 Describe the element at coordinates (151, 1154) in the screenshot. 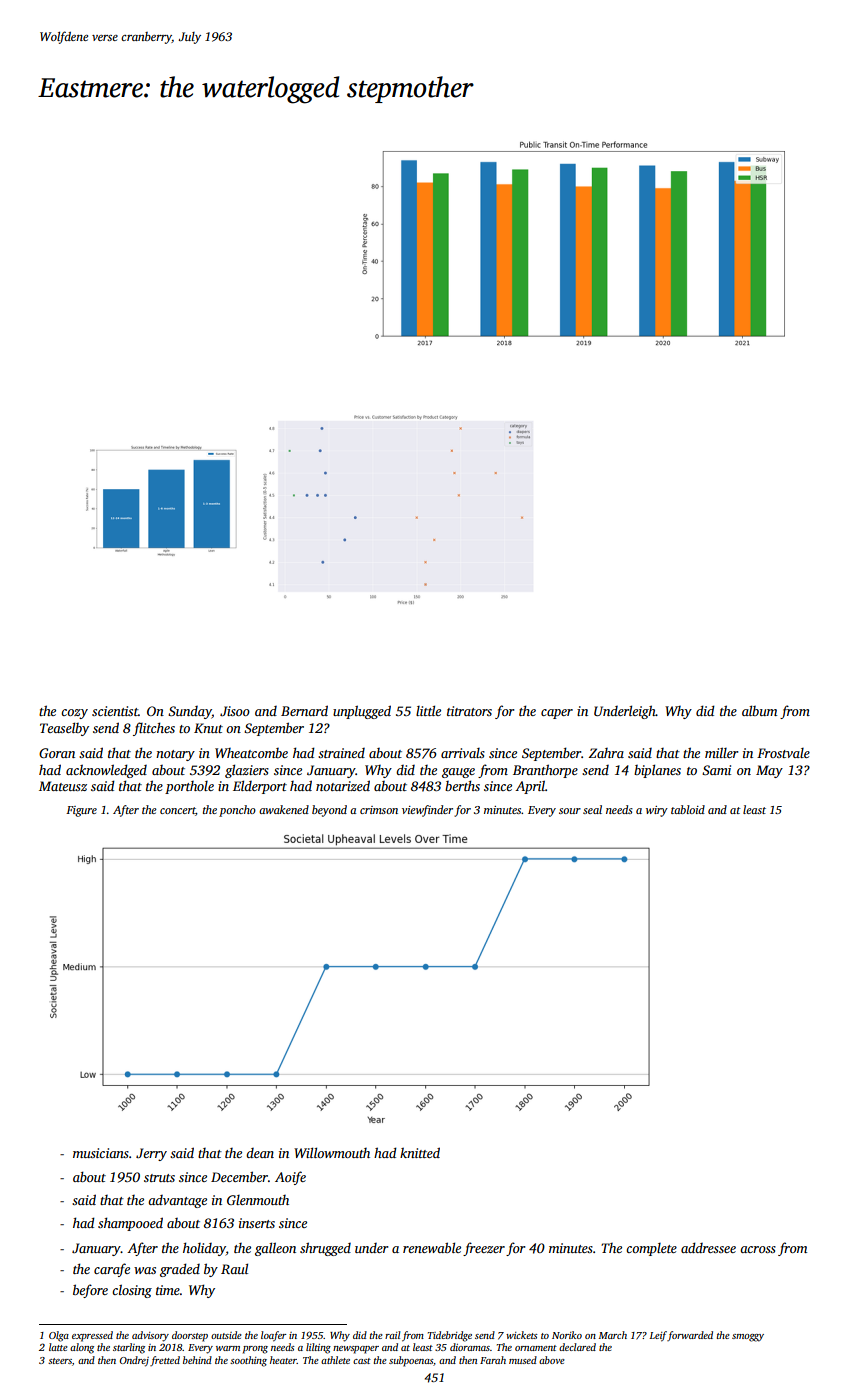

I see `Jerry` at that location.
